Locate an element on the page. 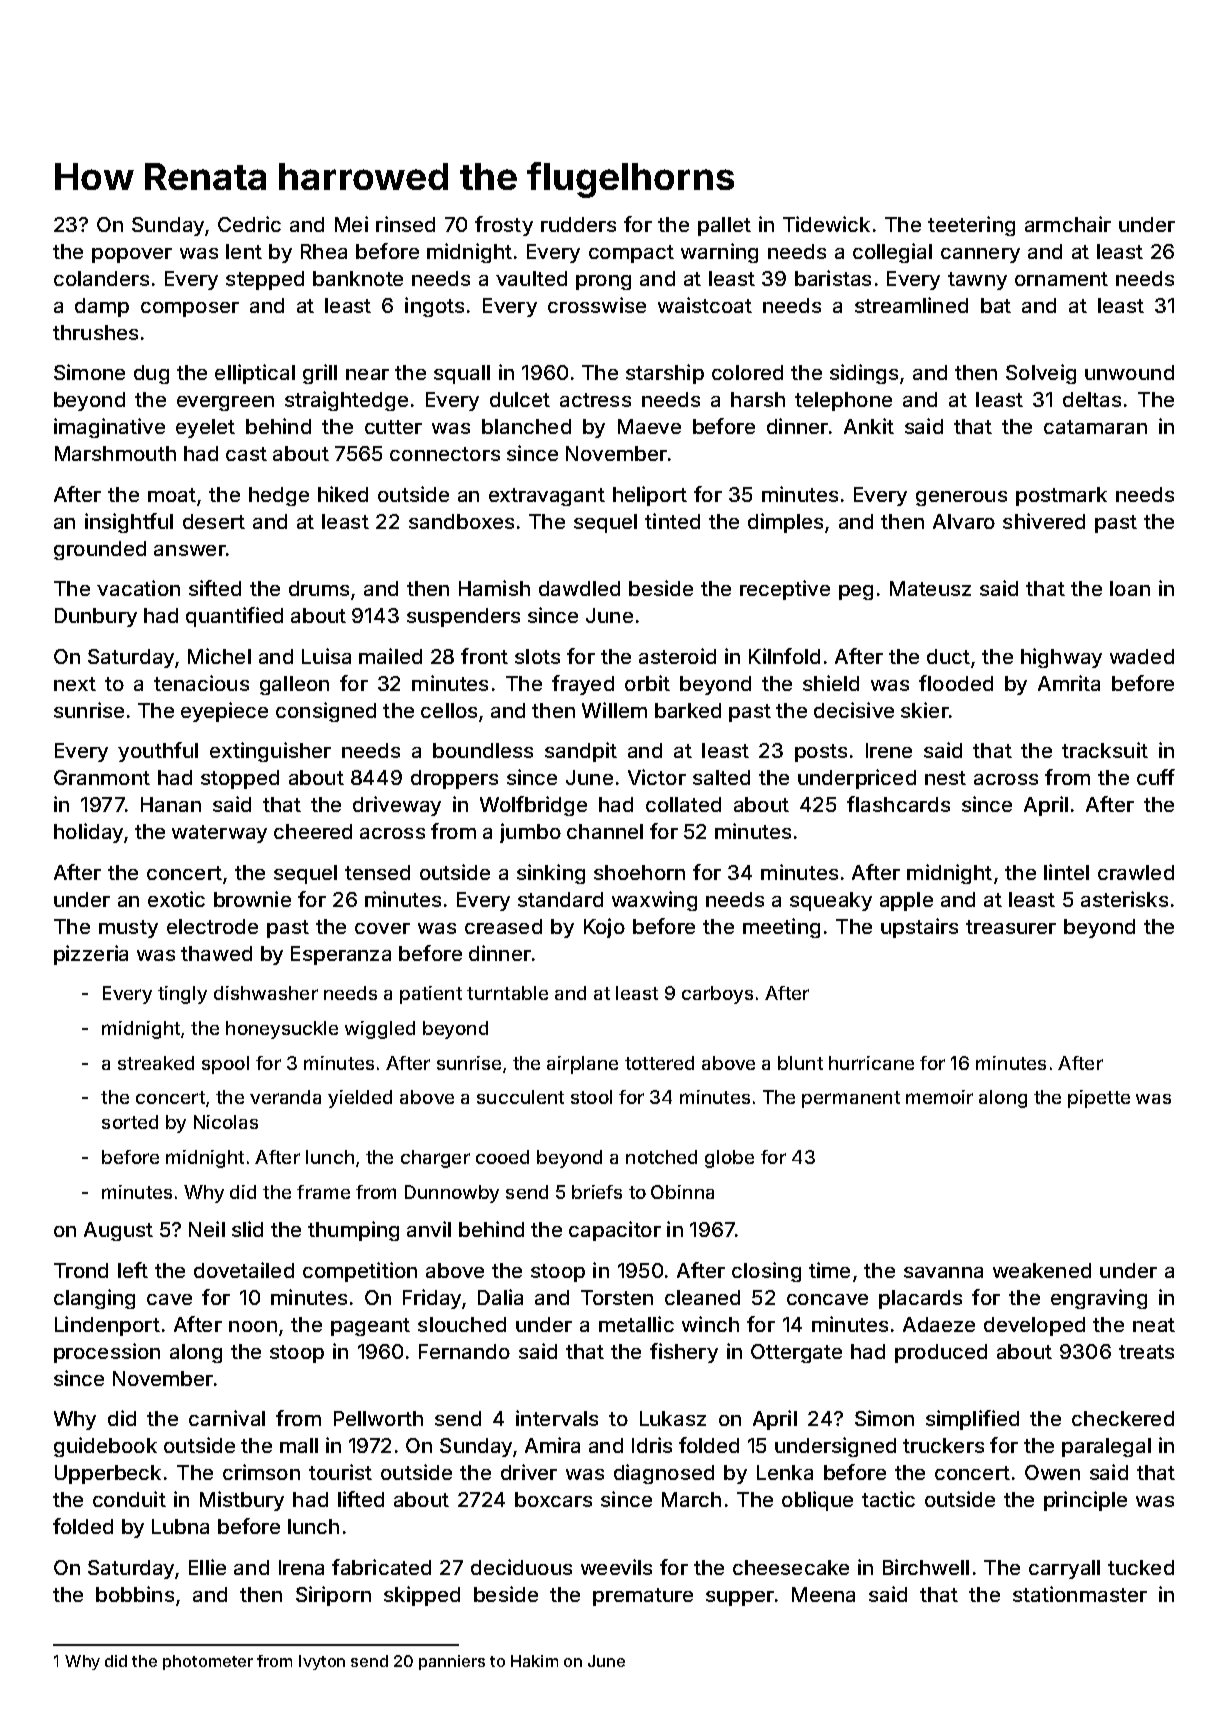 Image resolution: width=1228 pixels, height=1736 pixels. Cedric is located at coordinates (249, 224).
